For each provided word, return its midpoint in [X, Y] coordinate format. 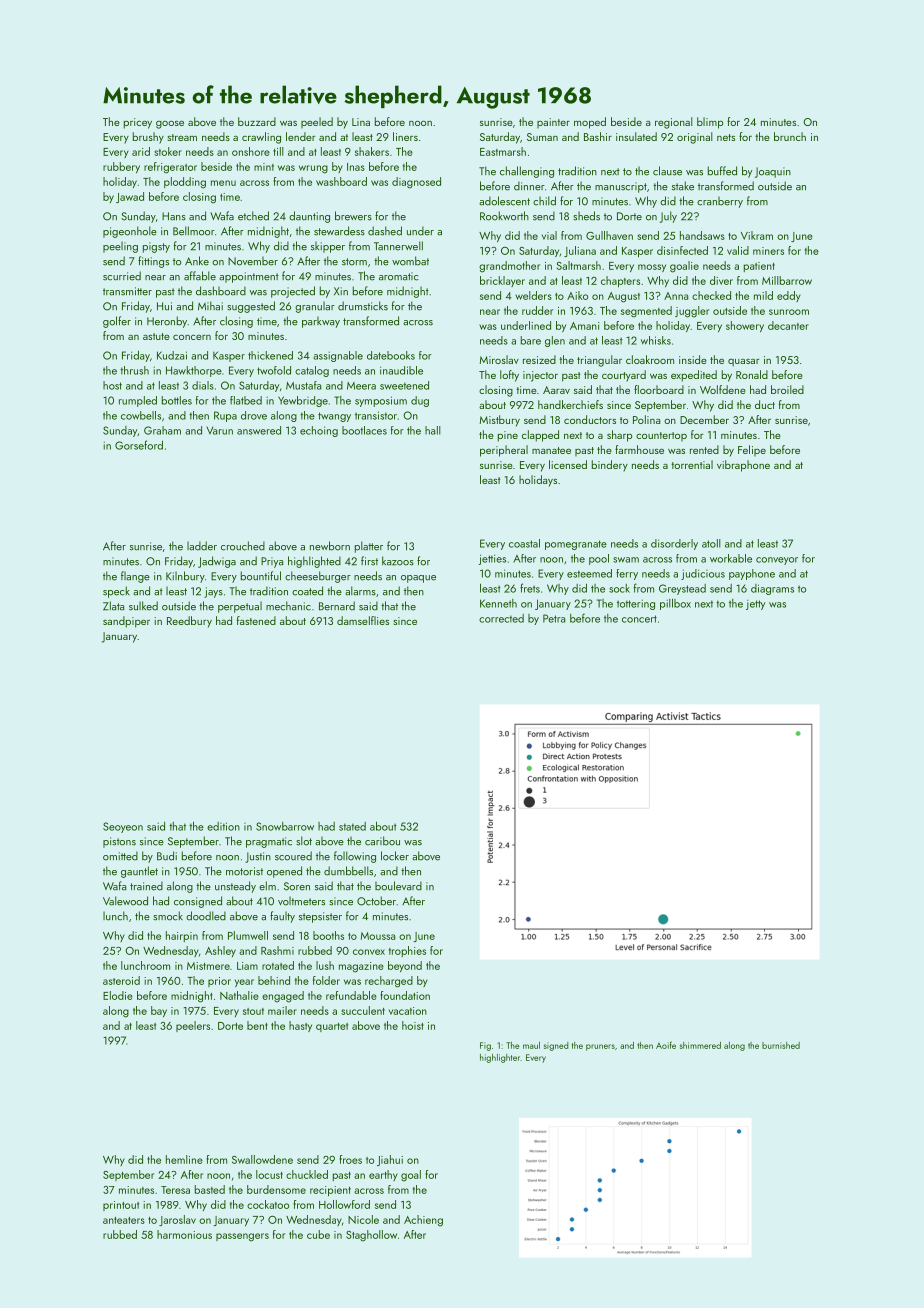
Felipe [752, 450]
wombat [410, 261]
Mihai [210, 306]
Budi [167, 856]
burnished [781, 1045]
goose [170, 124]
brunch [790, 136]
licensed [568, 464]
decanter [788, 325]
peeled [317, 122]
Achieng [423, 1221]
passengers [242, 1237]
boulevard [398, 886]
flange [135, 577]
